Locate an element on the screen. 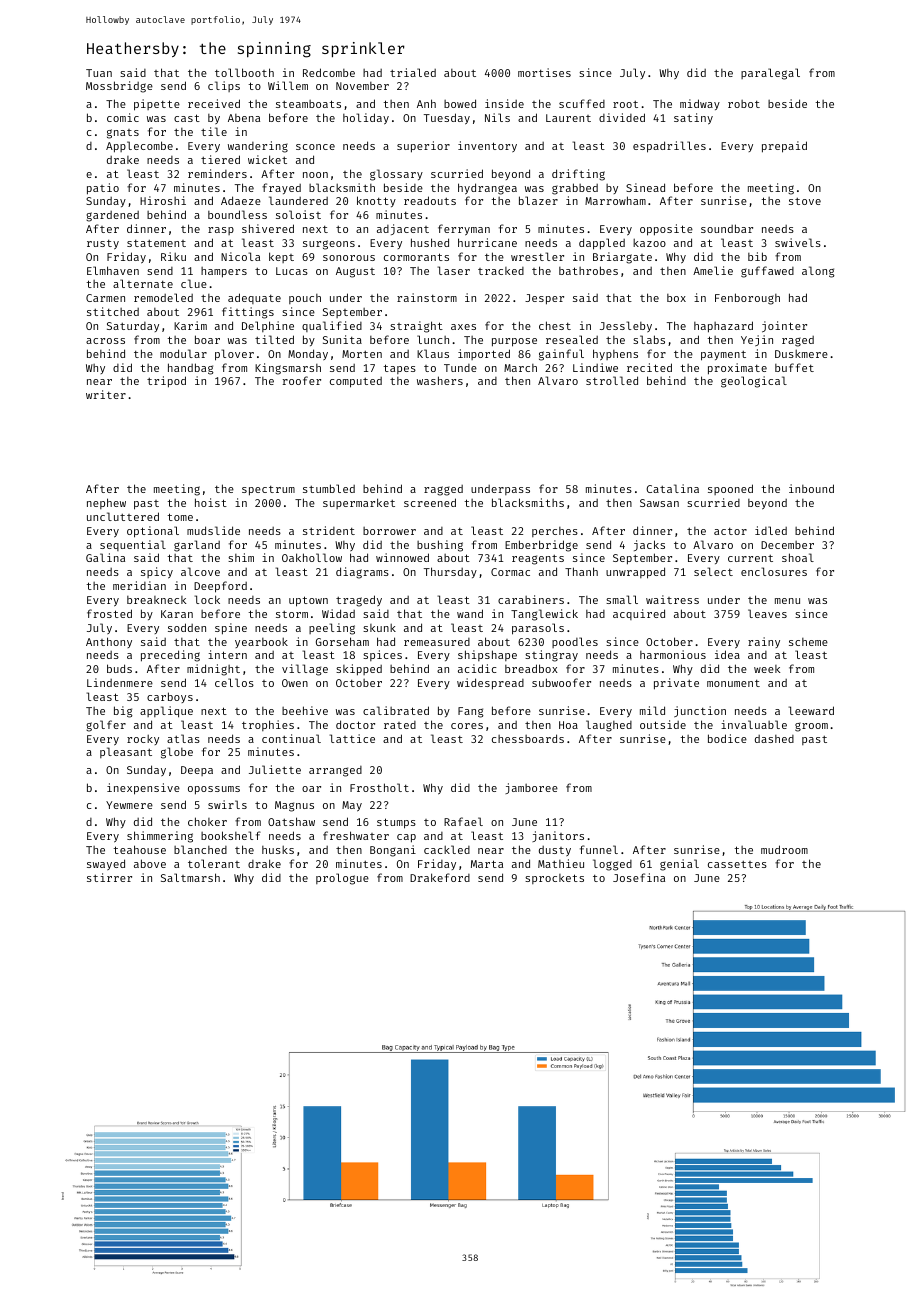 Image resolution: width=924 pixels, height=1308 pixels. harmonious is located at coordinates (673, 654).
